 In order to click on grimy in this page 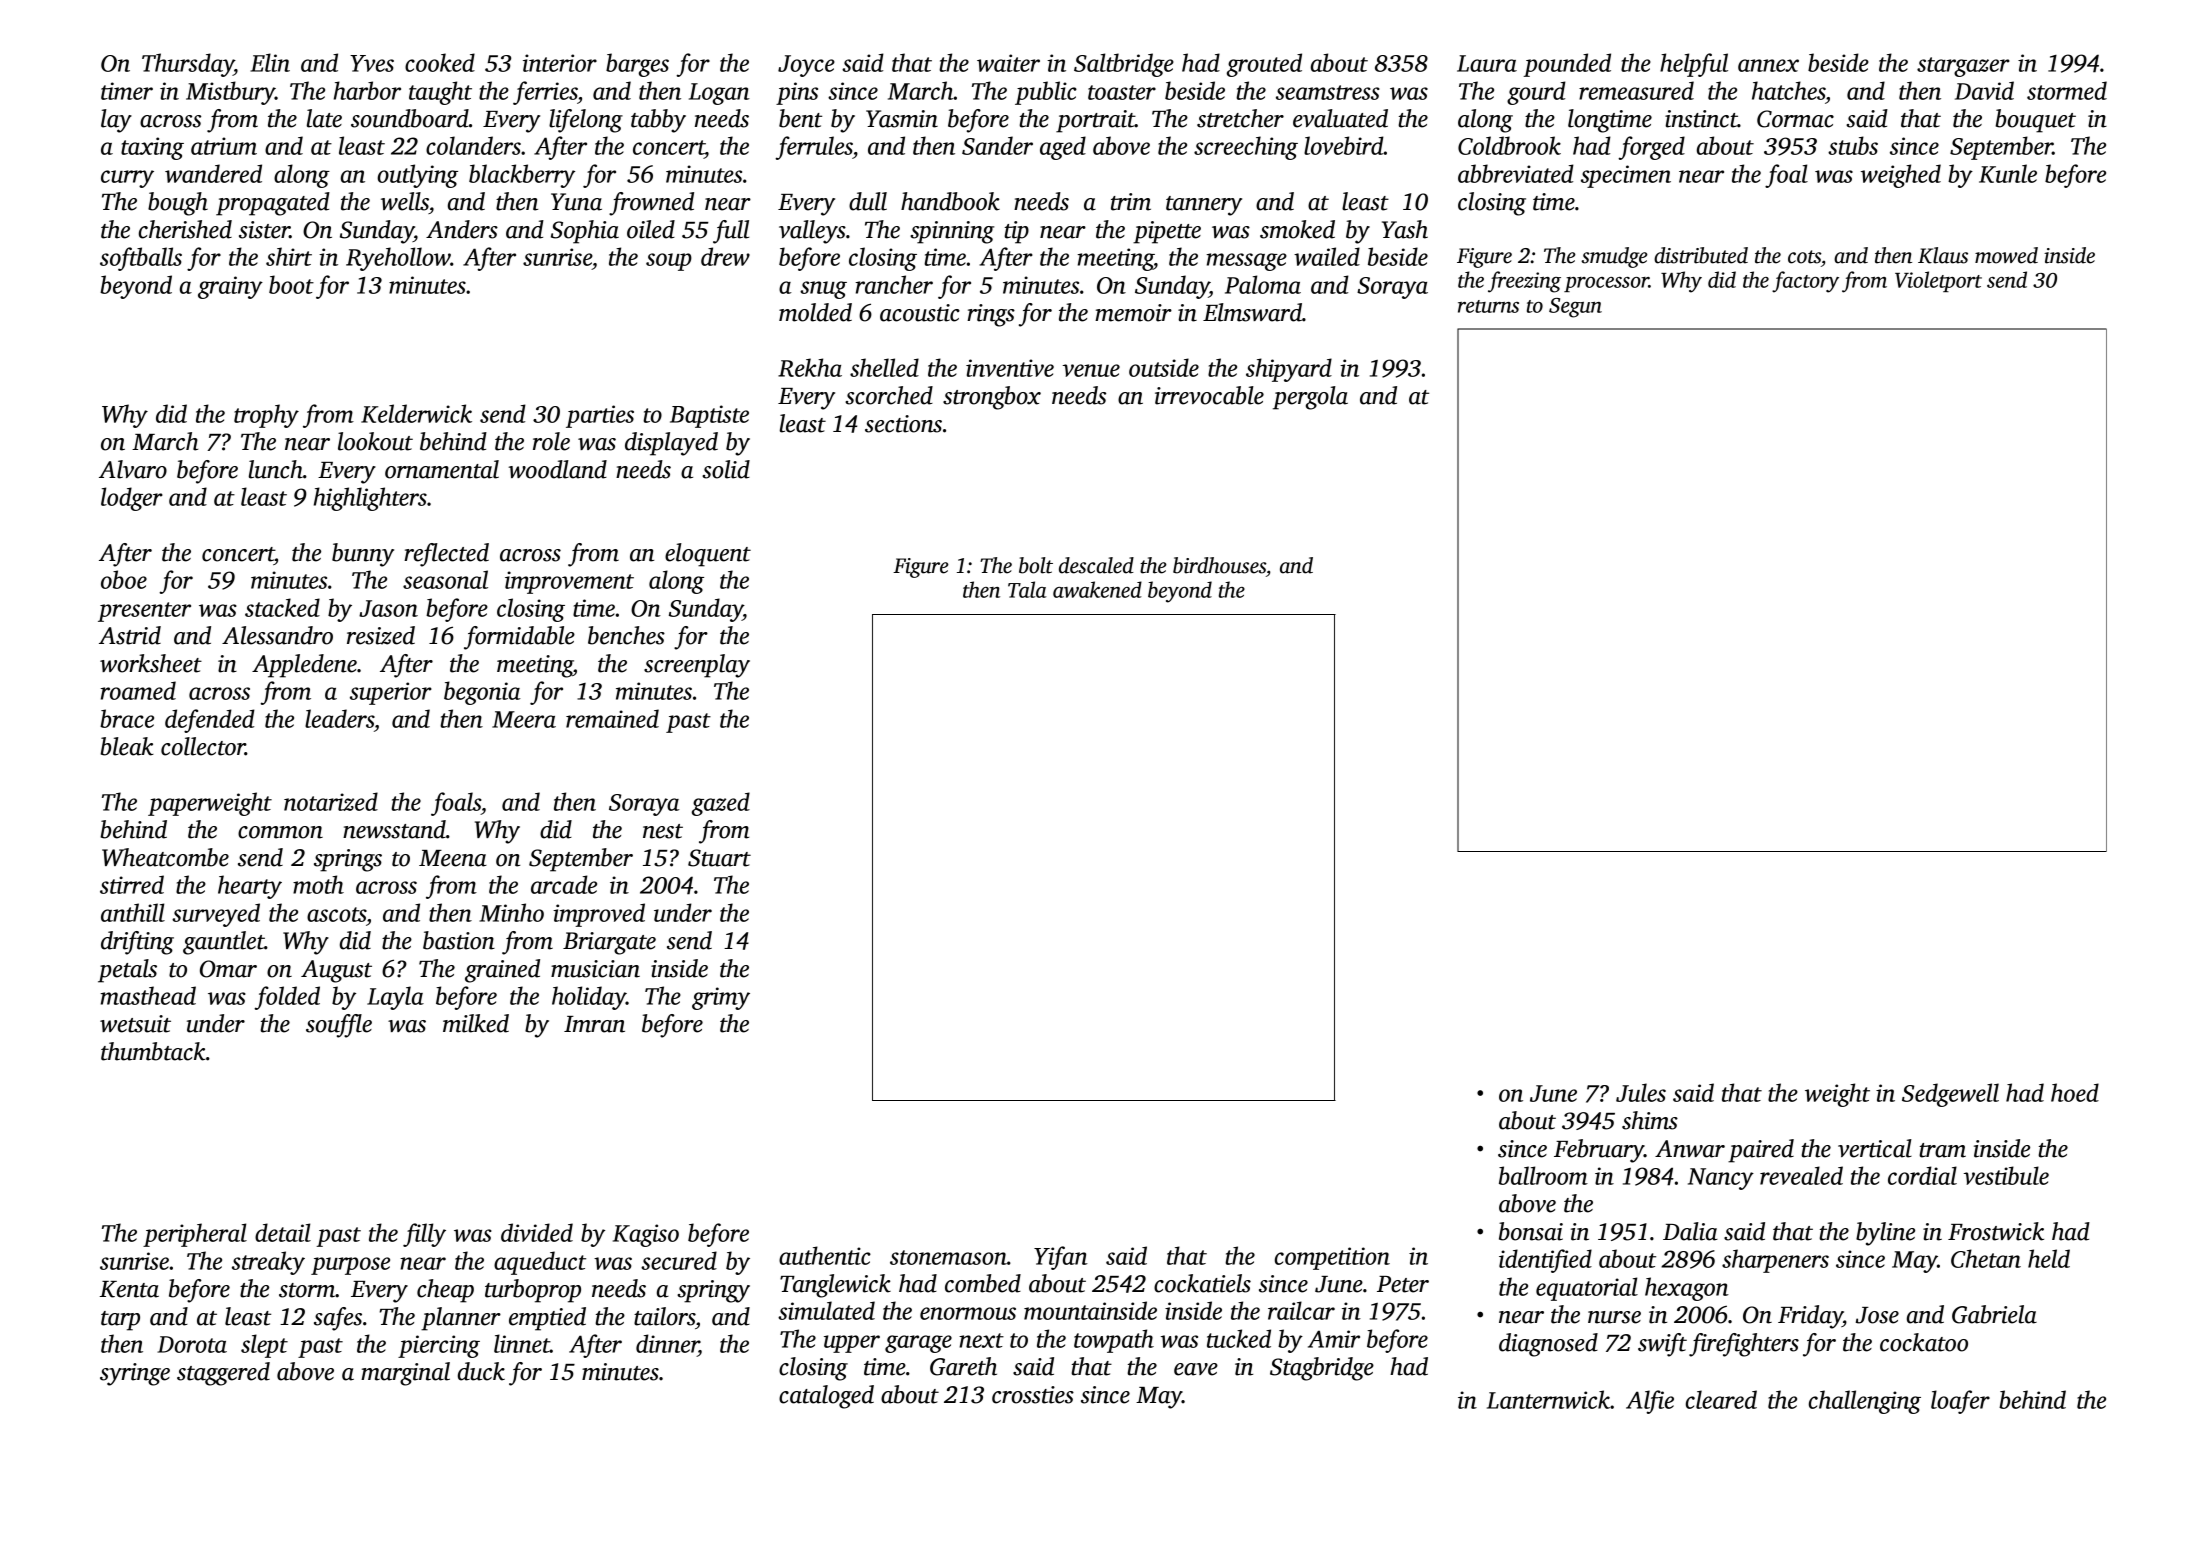, I will do `click(721, 998)`.
